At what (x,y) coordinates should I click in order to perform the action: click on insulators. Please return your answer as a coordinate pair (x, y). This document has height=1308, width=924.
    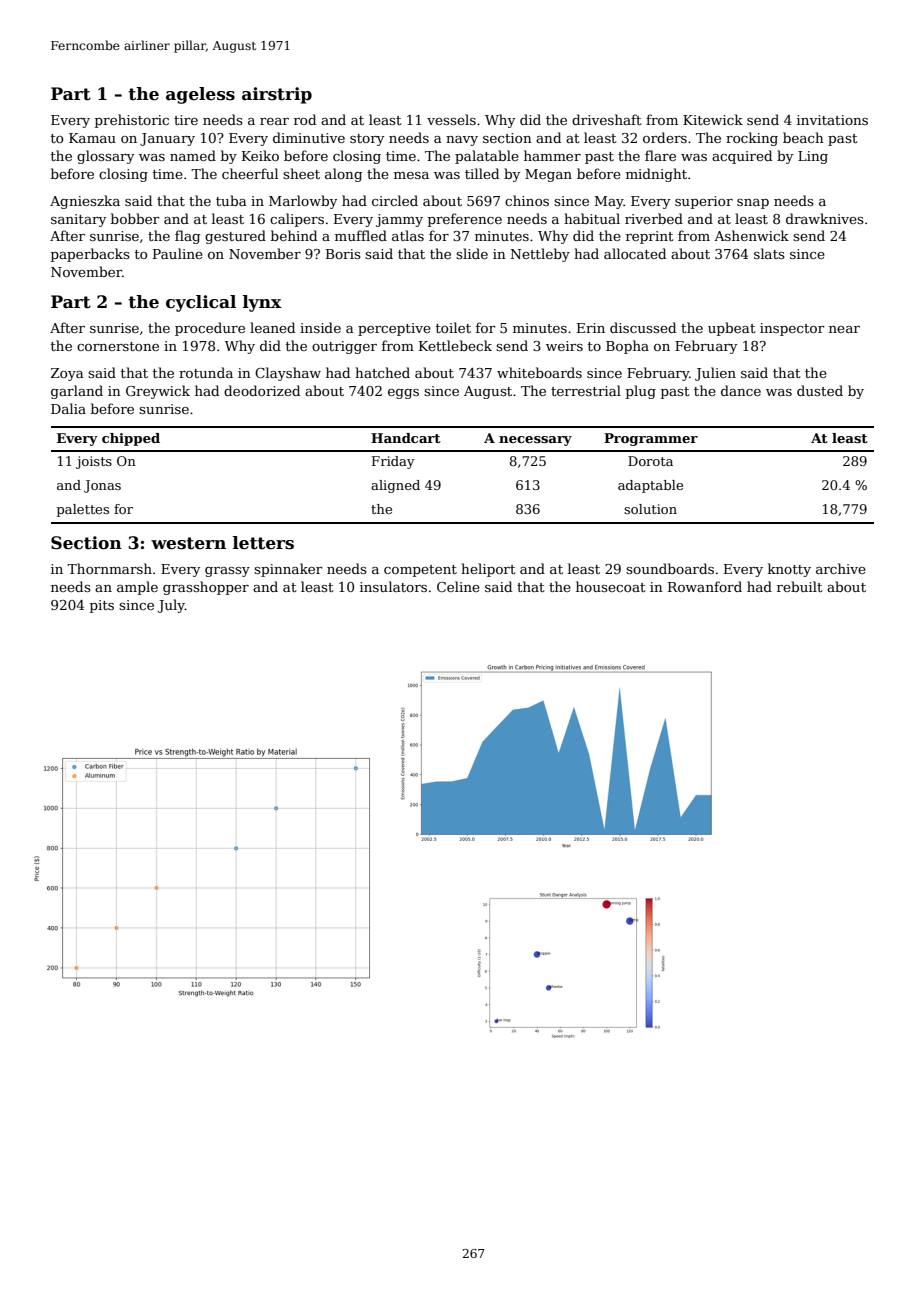
    Looking at the image, I should click on (393, 586).
